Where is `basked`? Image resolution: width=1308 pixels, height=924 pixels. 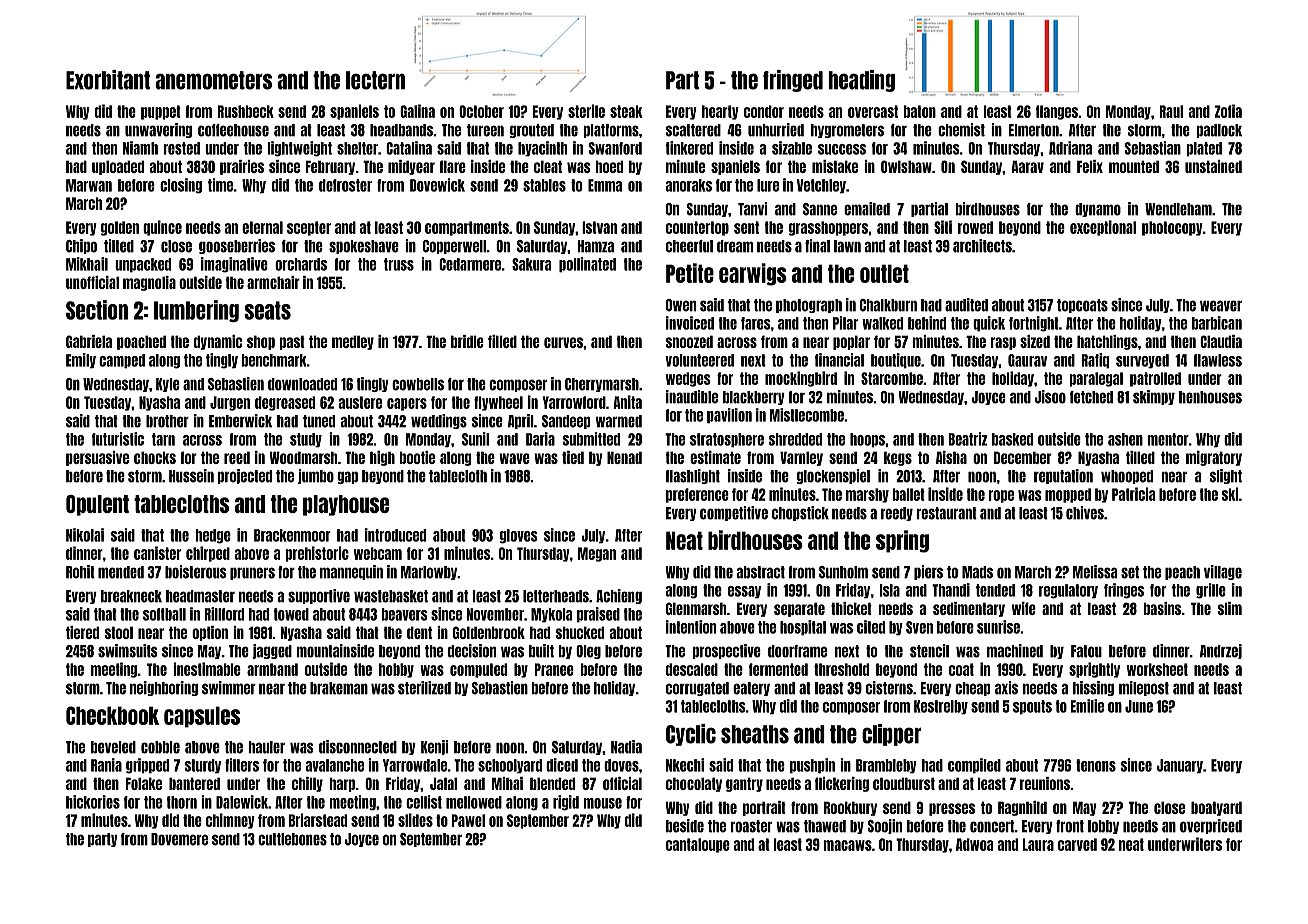 basked is located at coordinates (1012, 439).
